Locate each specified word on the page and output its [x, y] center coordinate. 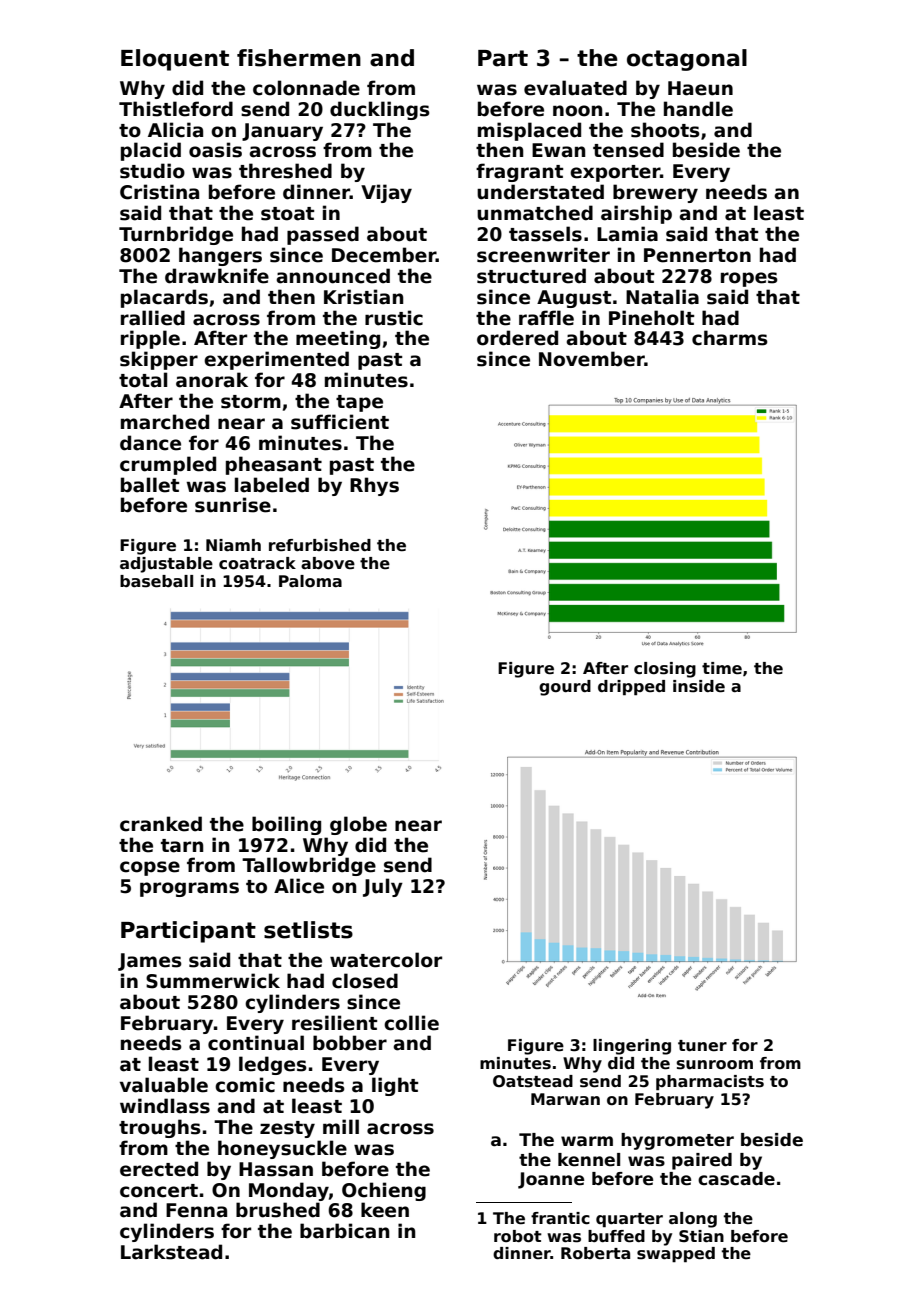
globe [358, 825]
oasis [215, 150]
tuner [702, 1046]
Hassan [276, 1169]
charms [730, 338]
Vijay [386, 193]
